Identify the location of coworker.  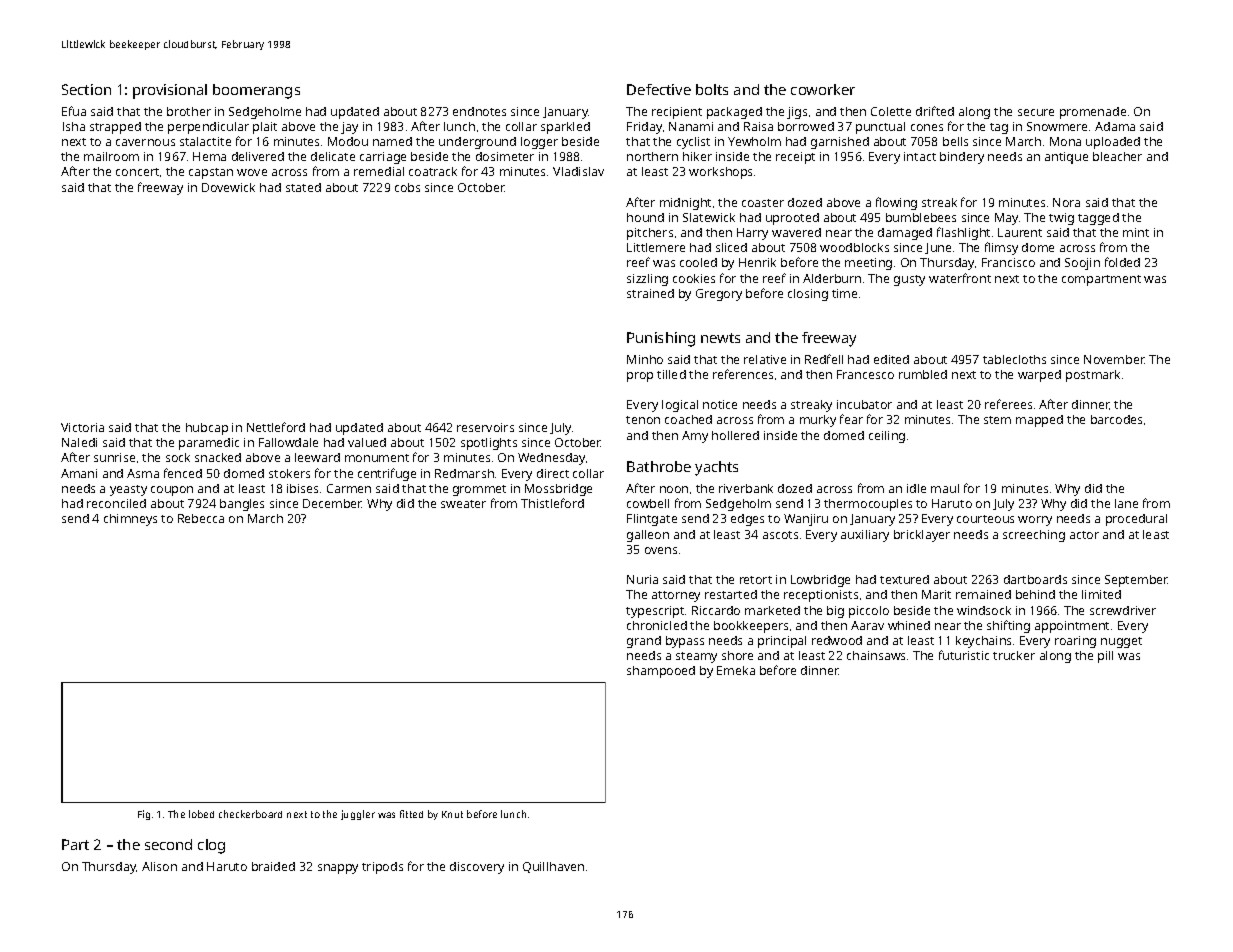
(823, 89).
